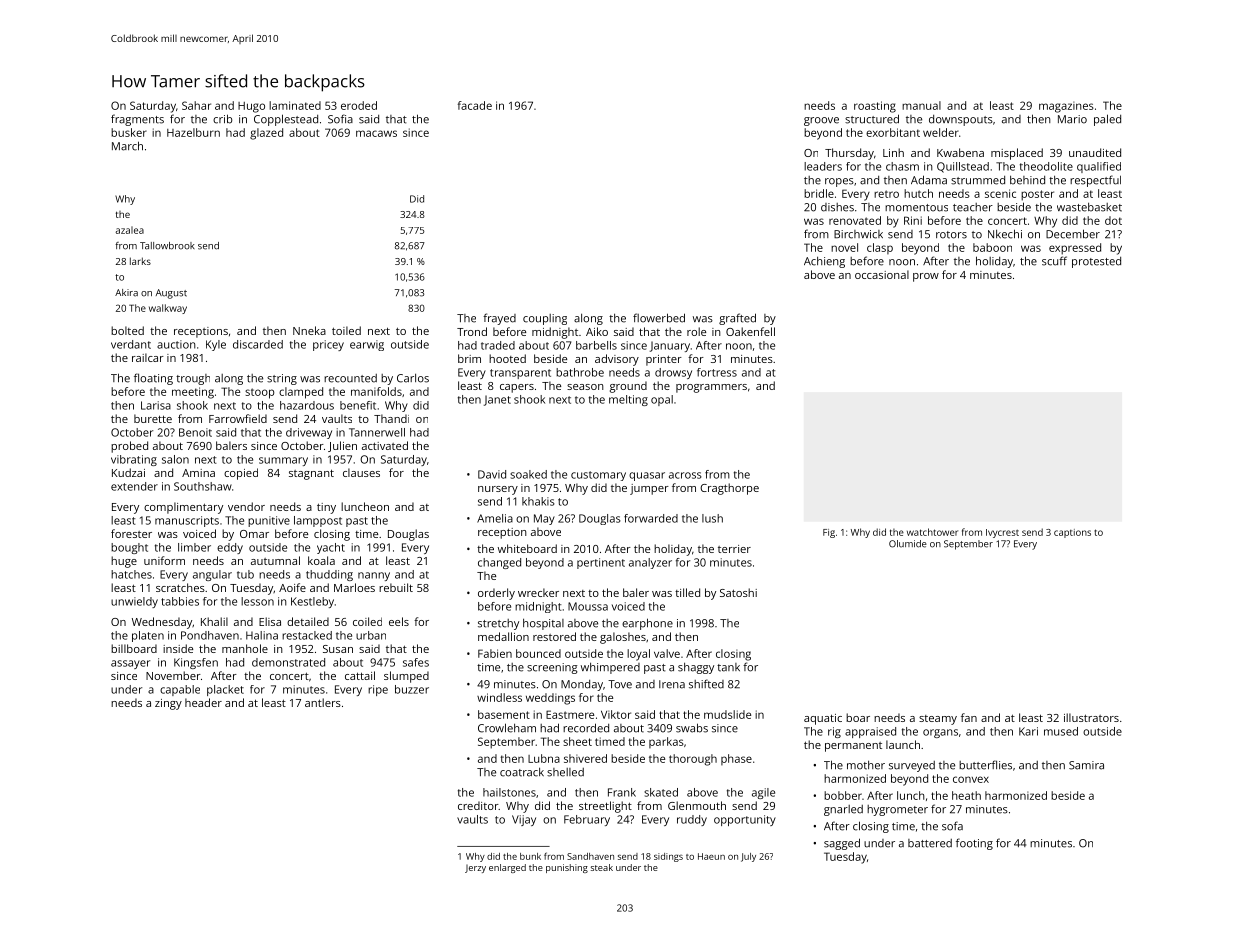  Describe the element at coordinates (1072, 533) in the document. I see `captions` at that location.
